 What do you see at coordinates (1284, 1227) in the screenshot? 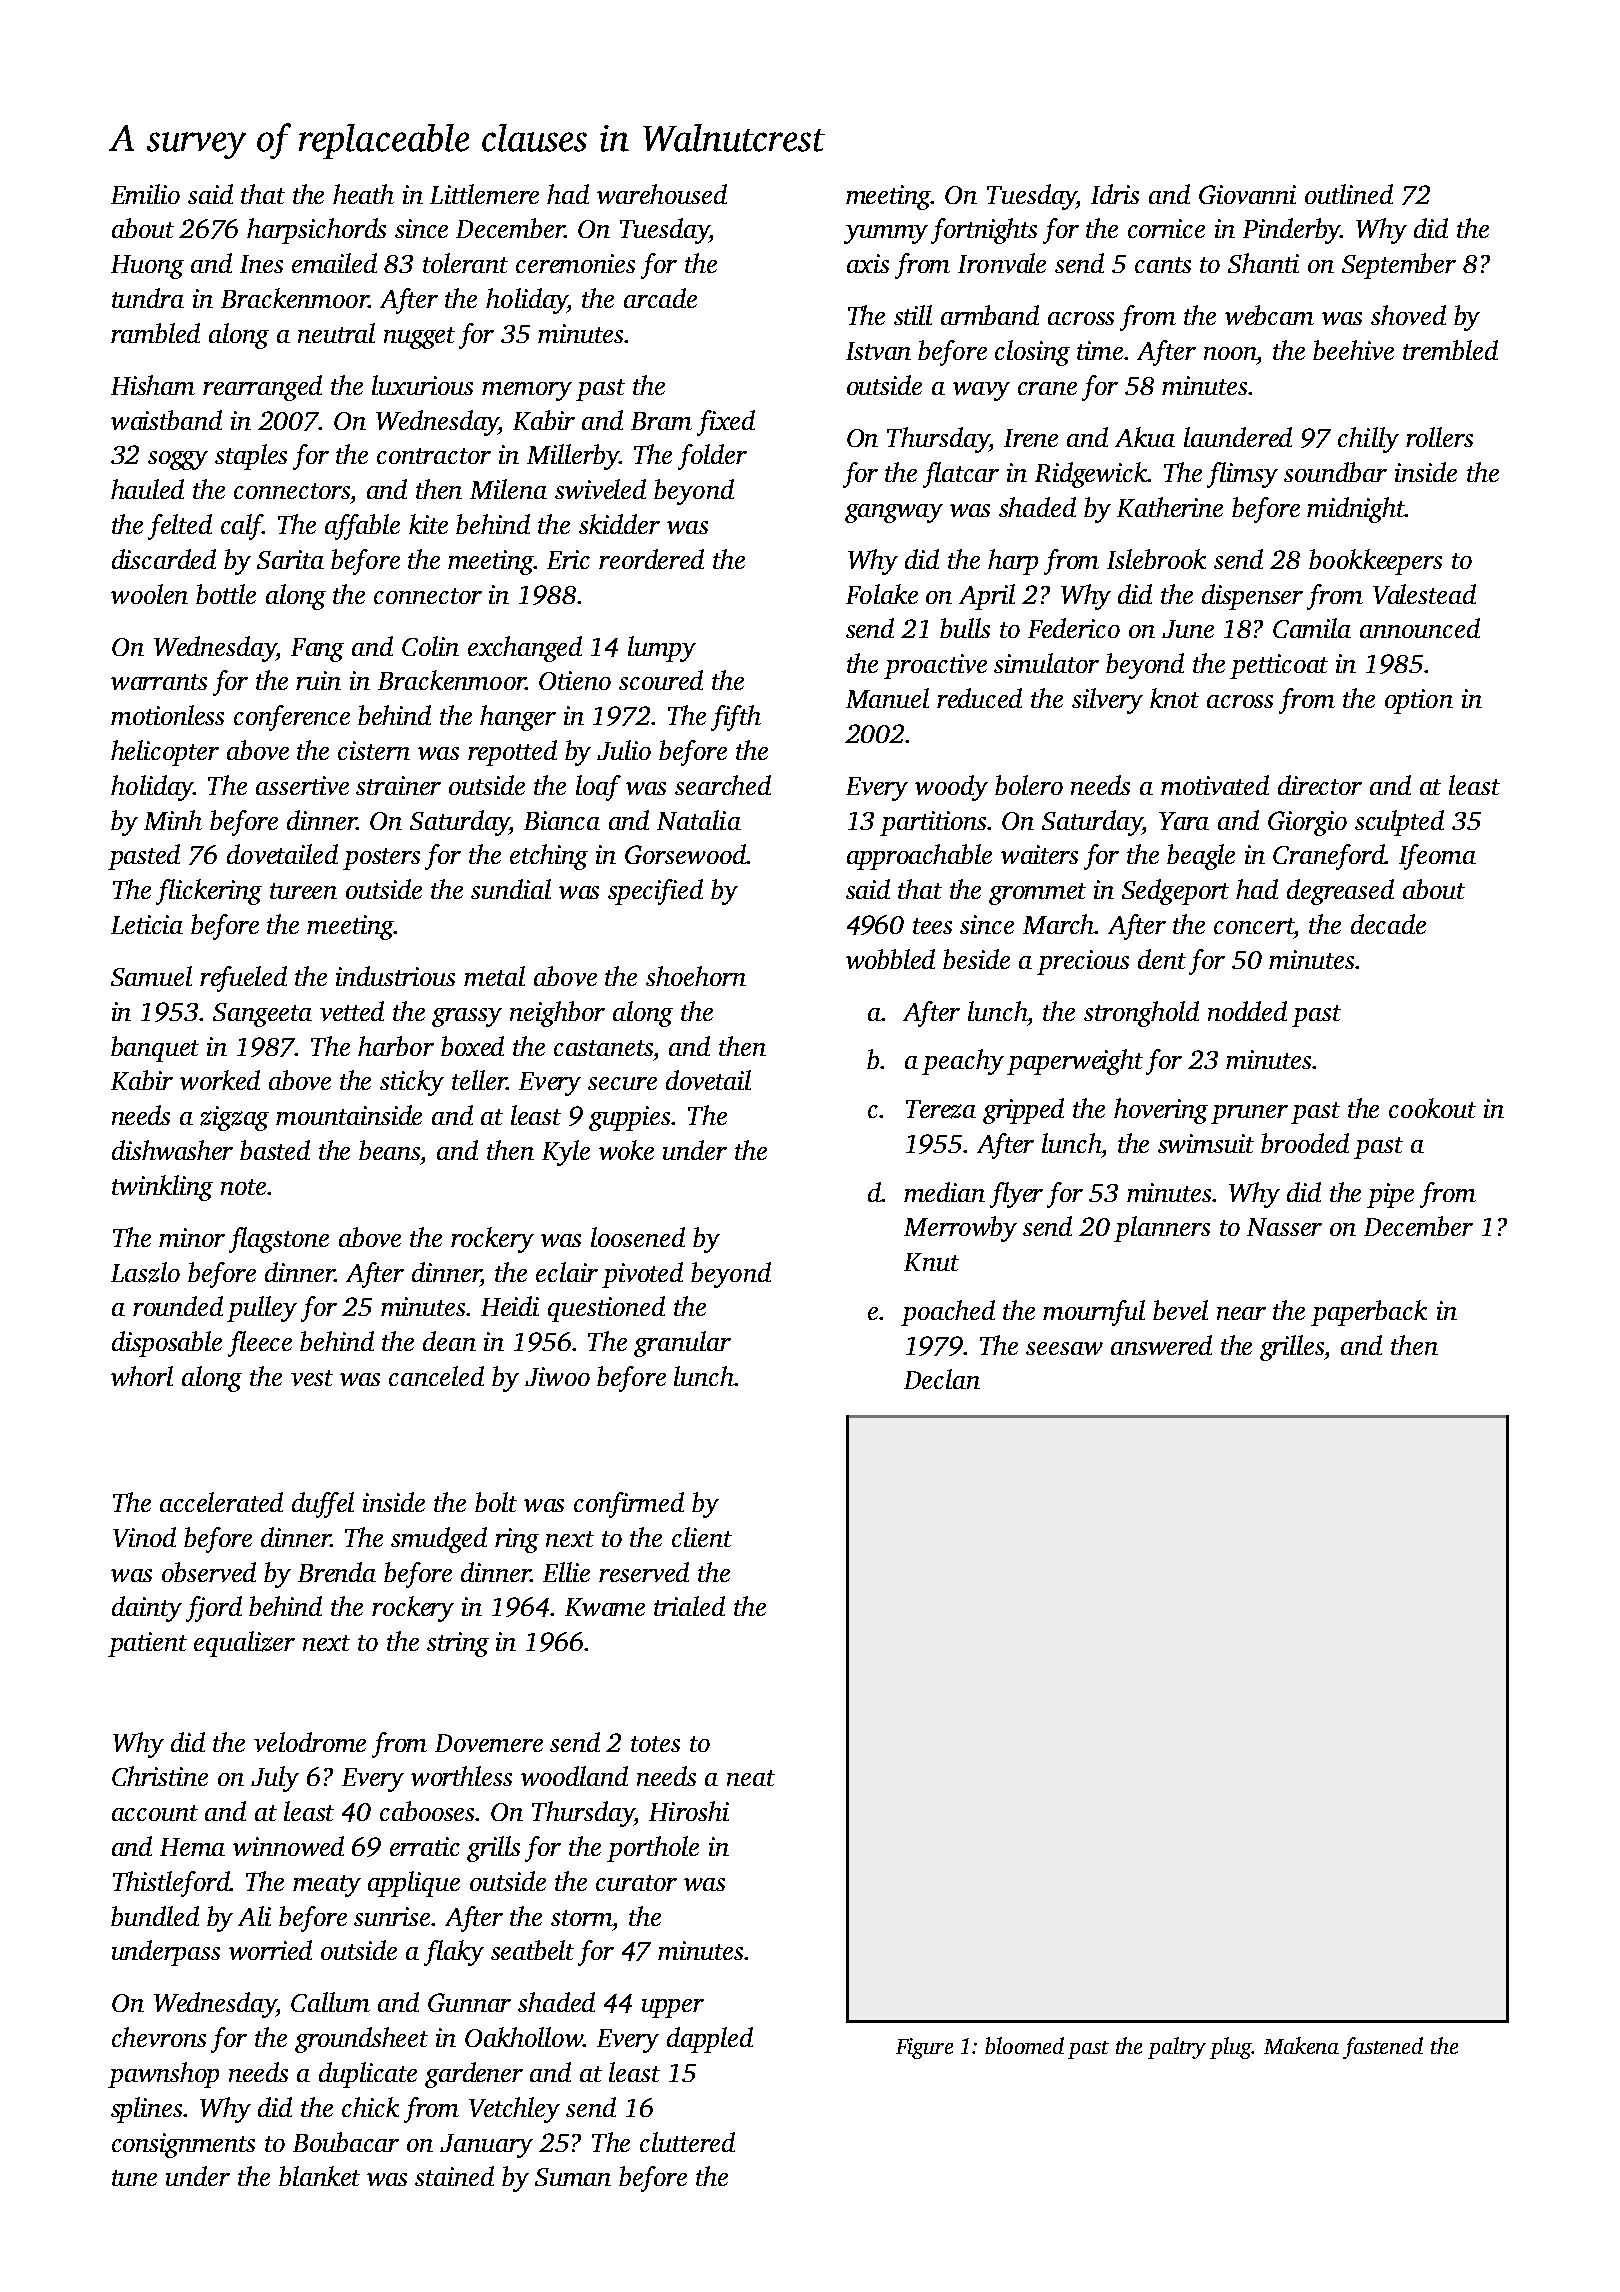
I see `Nasser` at bounding box center [1284, 1227].
